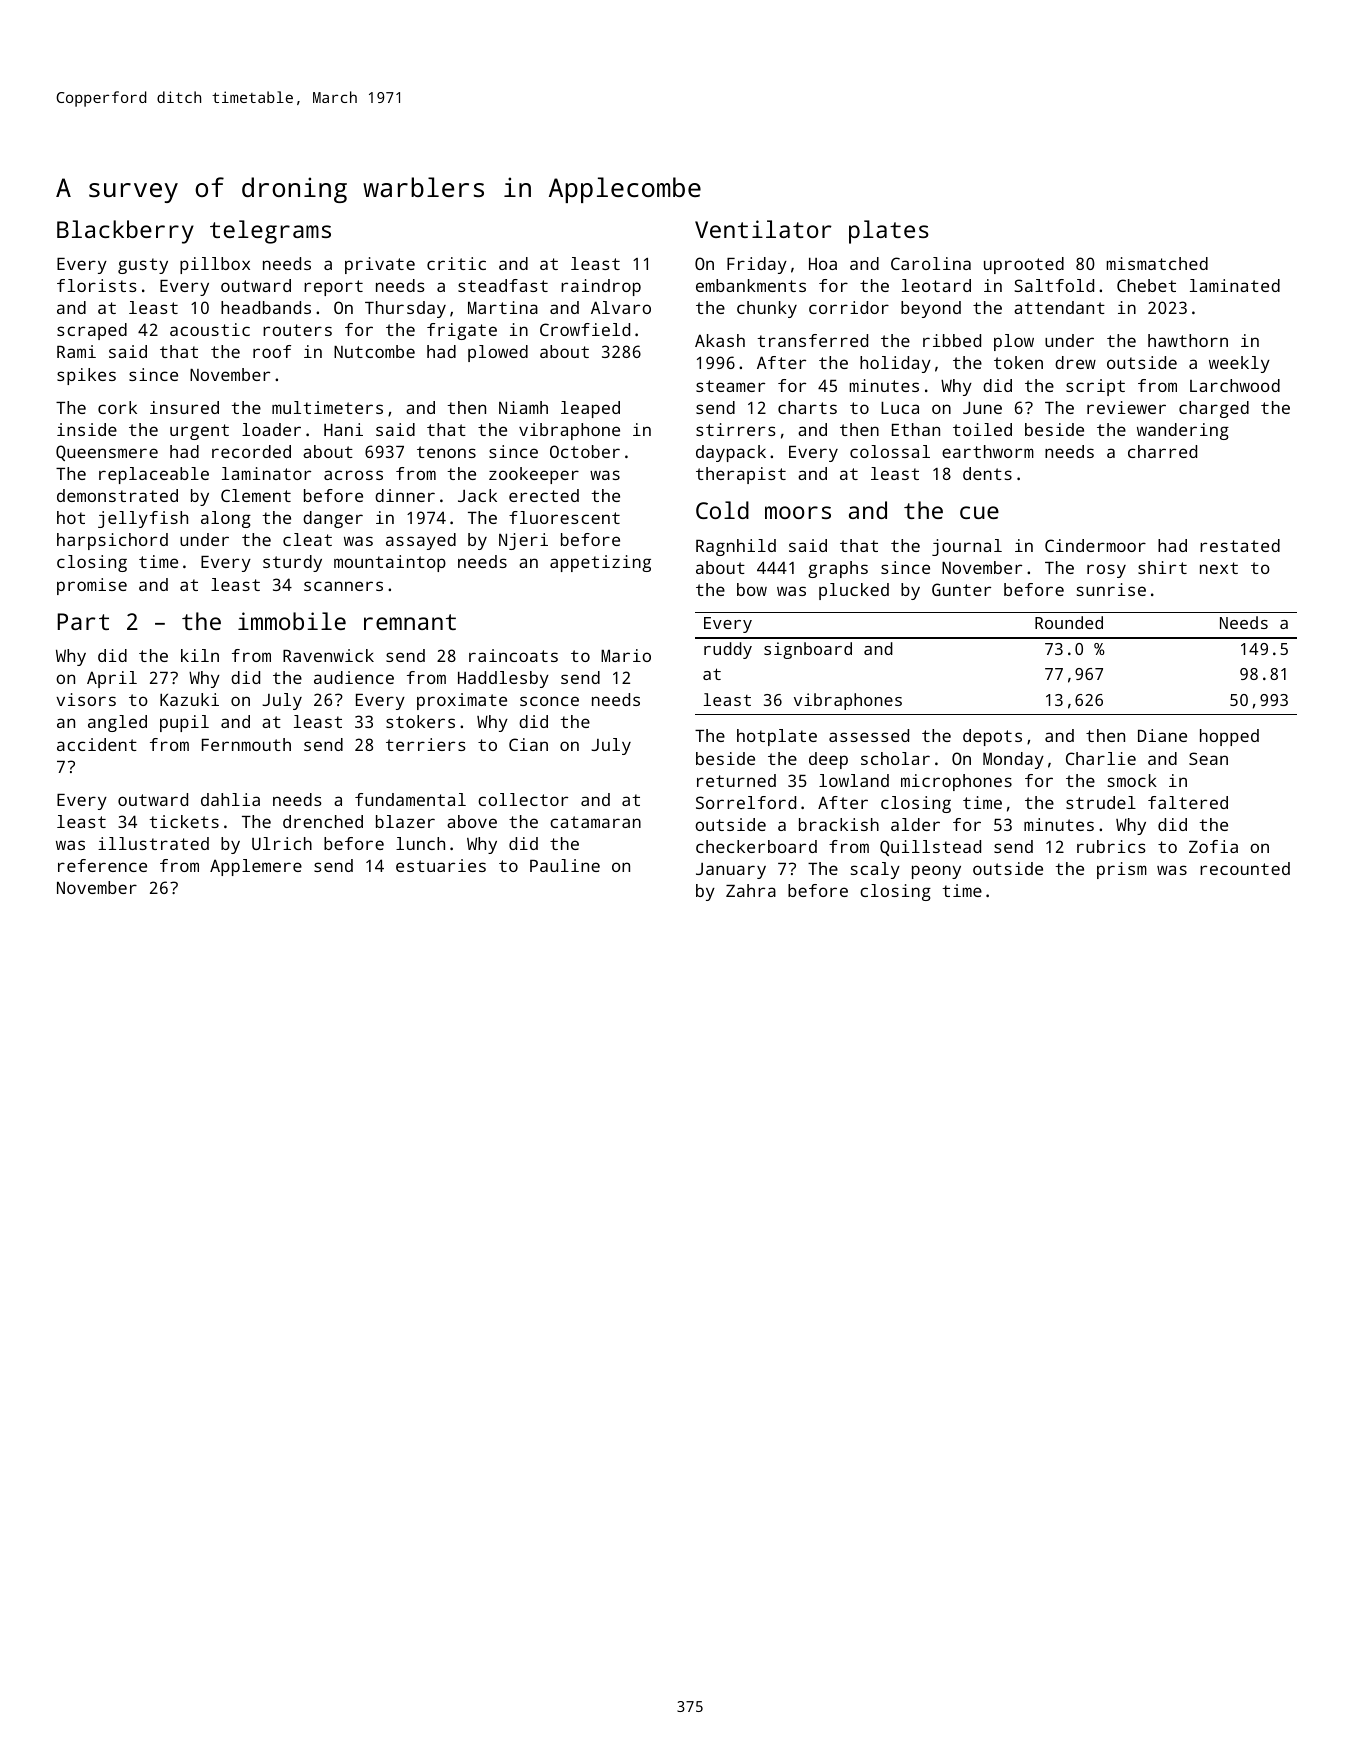 The height and width of the screenshot is (1751, 1353). Describe the element at coordinates (1240, 545) in the screenshot. I see `restated` at that location.
